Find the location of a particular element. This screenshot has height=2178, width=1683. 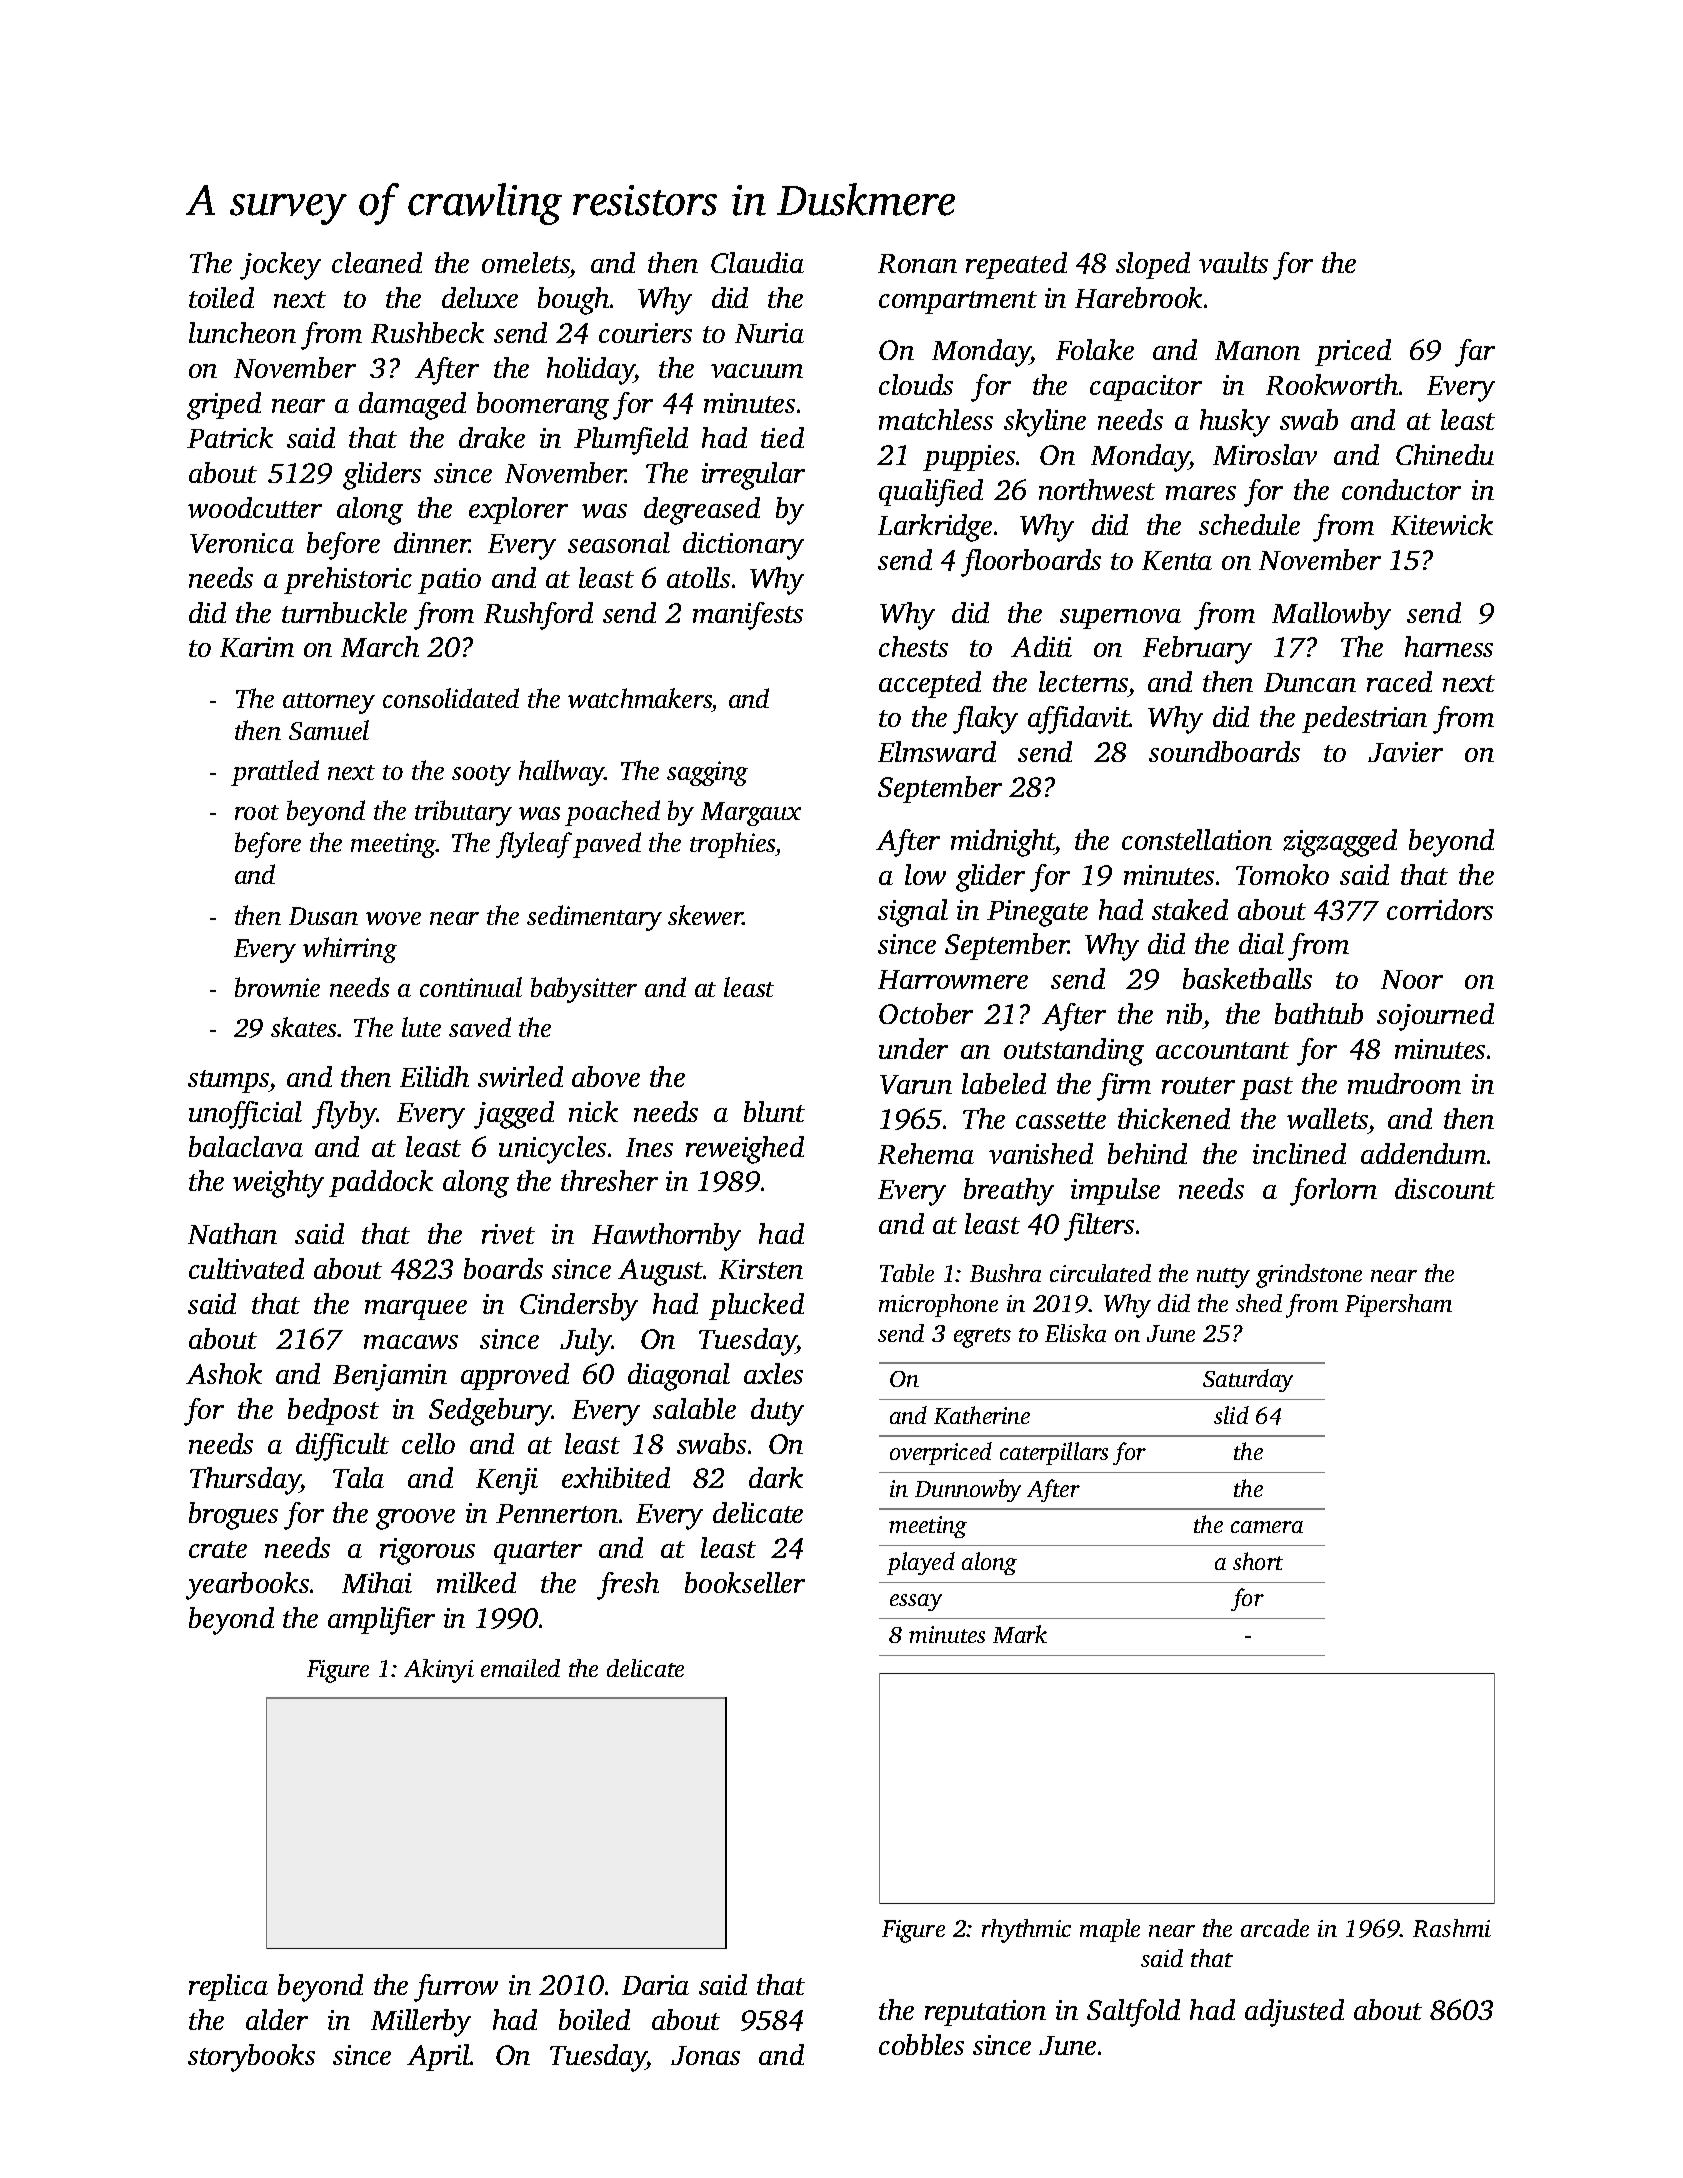

cleaned is located at coordinates (377, 262).
